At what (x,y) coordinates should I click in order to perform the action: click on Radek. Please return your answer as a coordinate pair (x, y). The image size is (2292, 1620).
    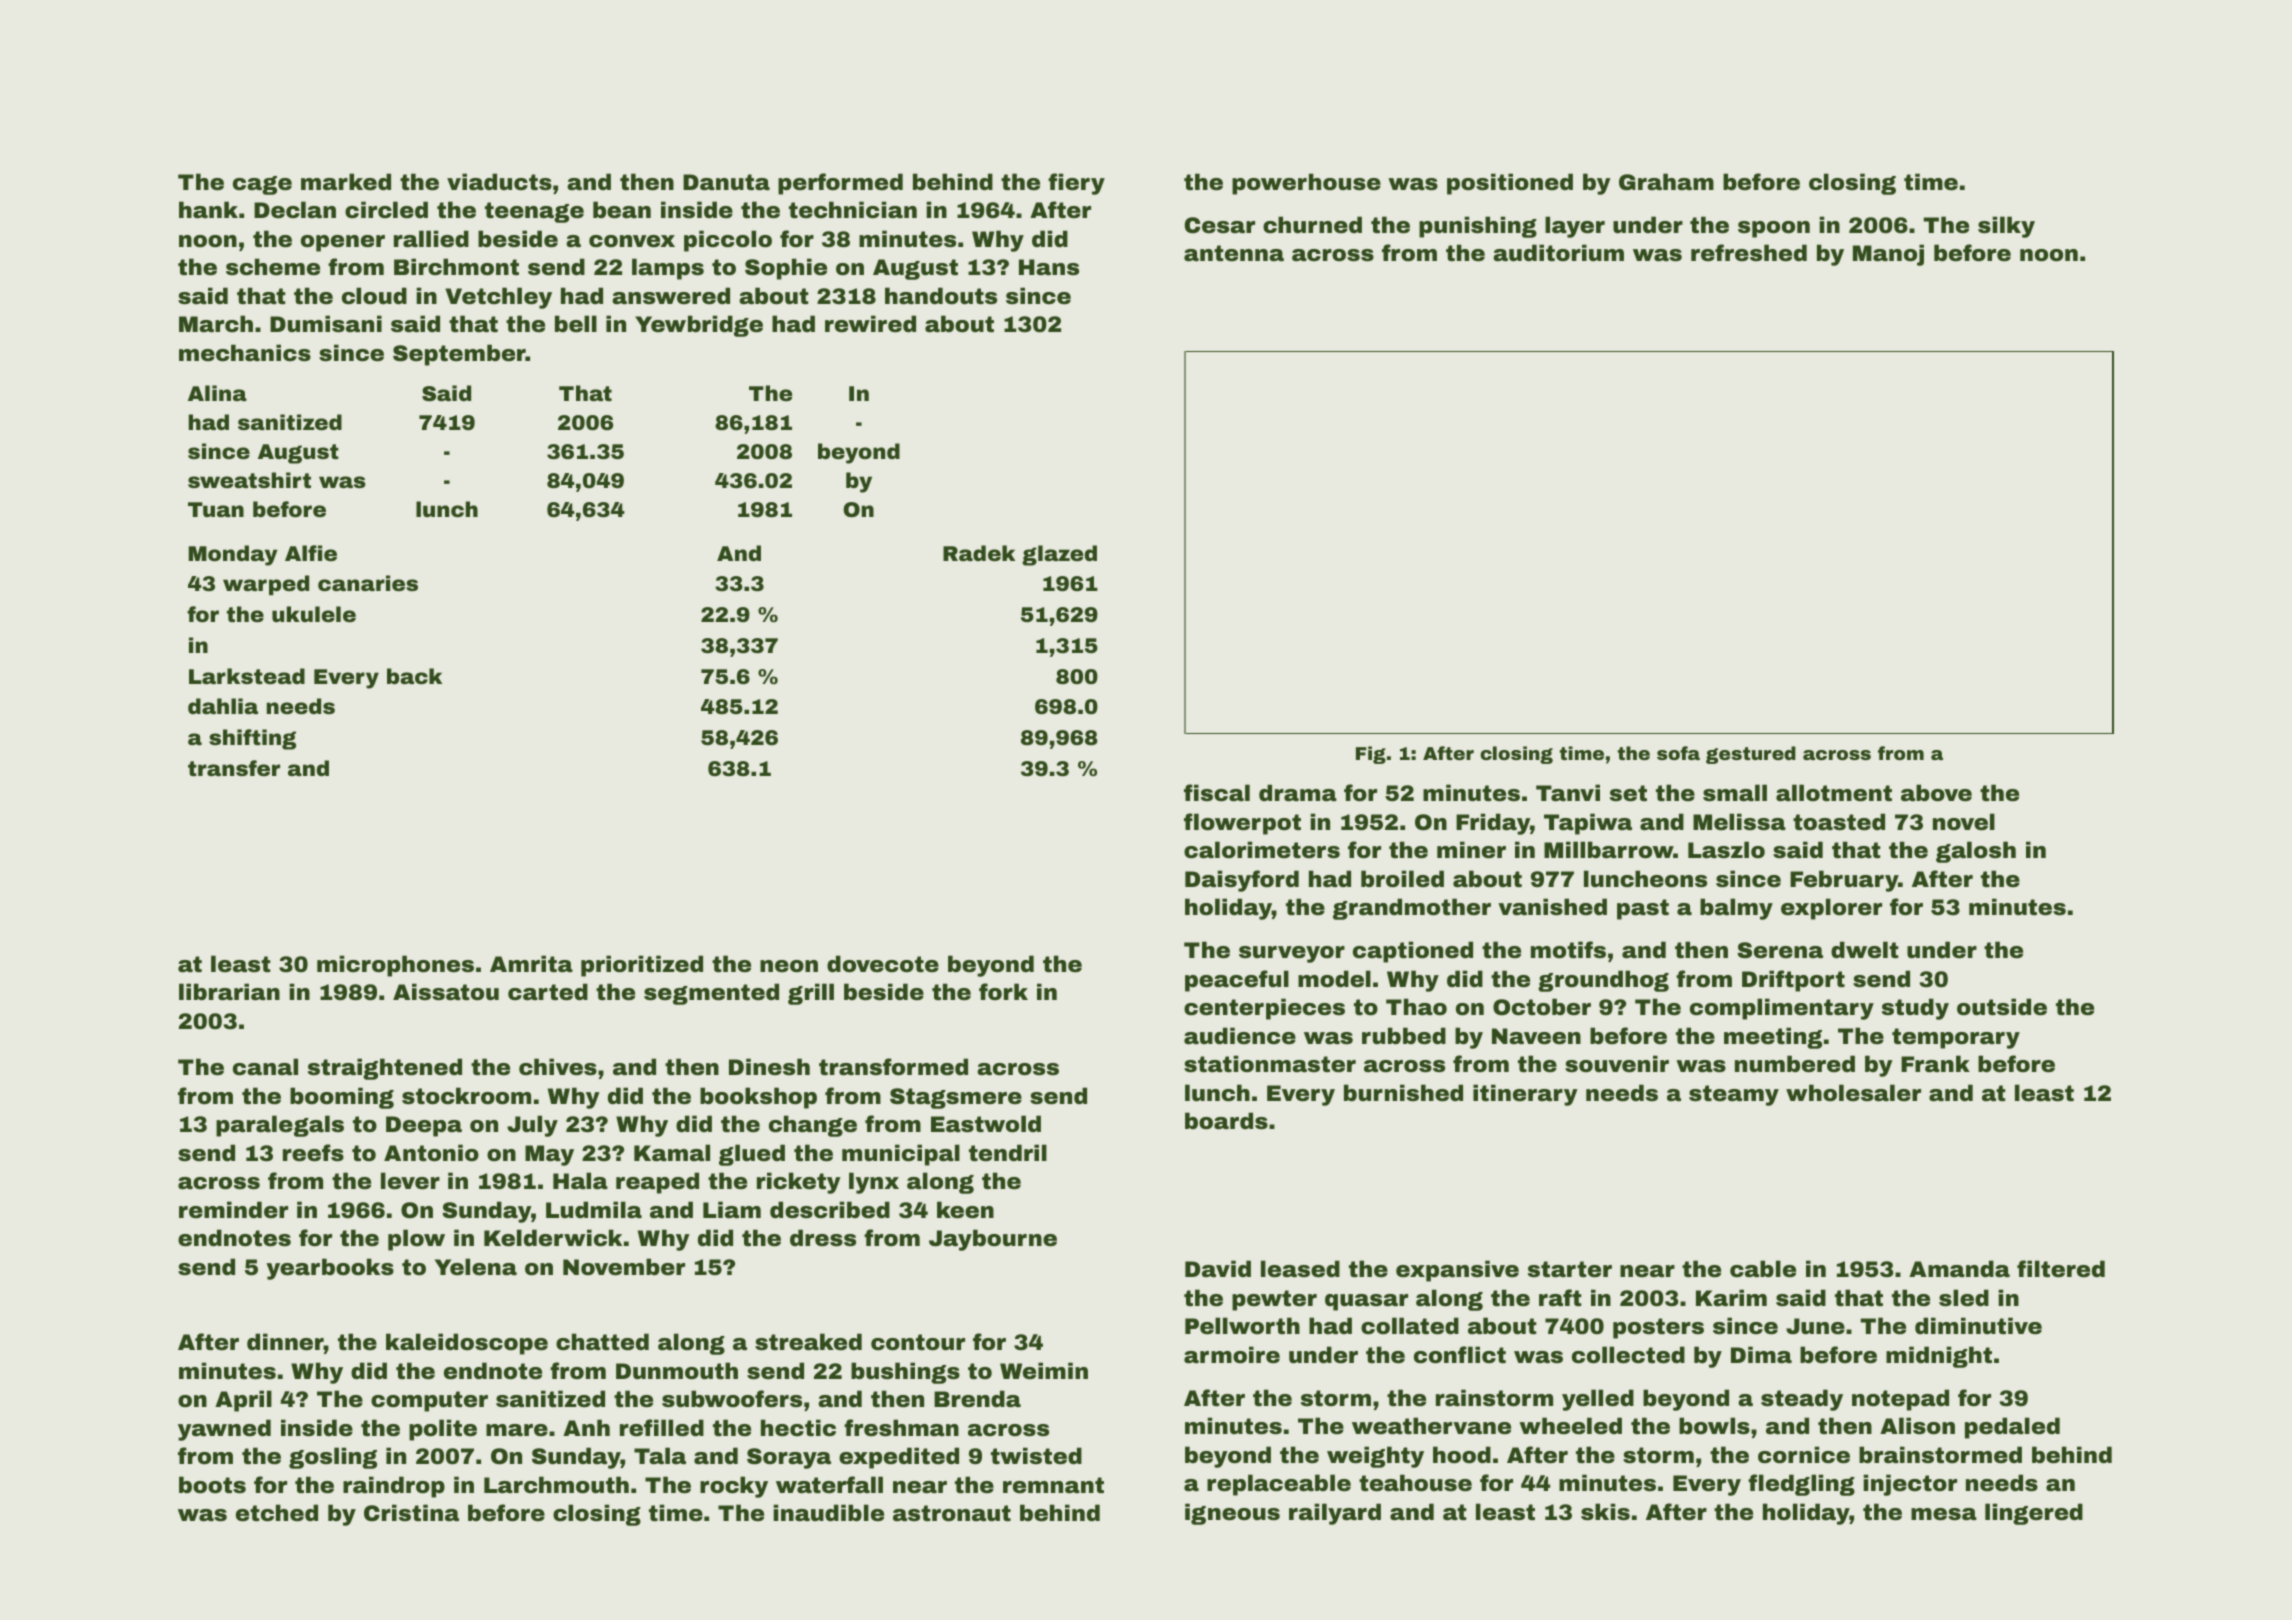
    Looking at the image, I should click on (979, 553).
